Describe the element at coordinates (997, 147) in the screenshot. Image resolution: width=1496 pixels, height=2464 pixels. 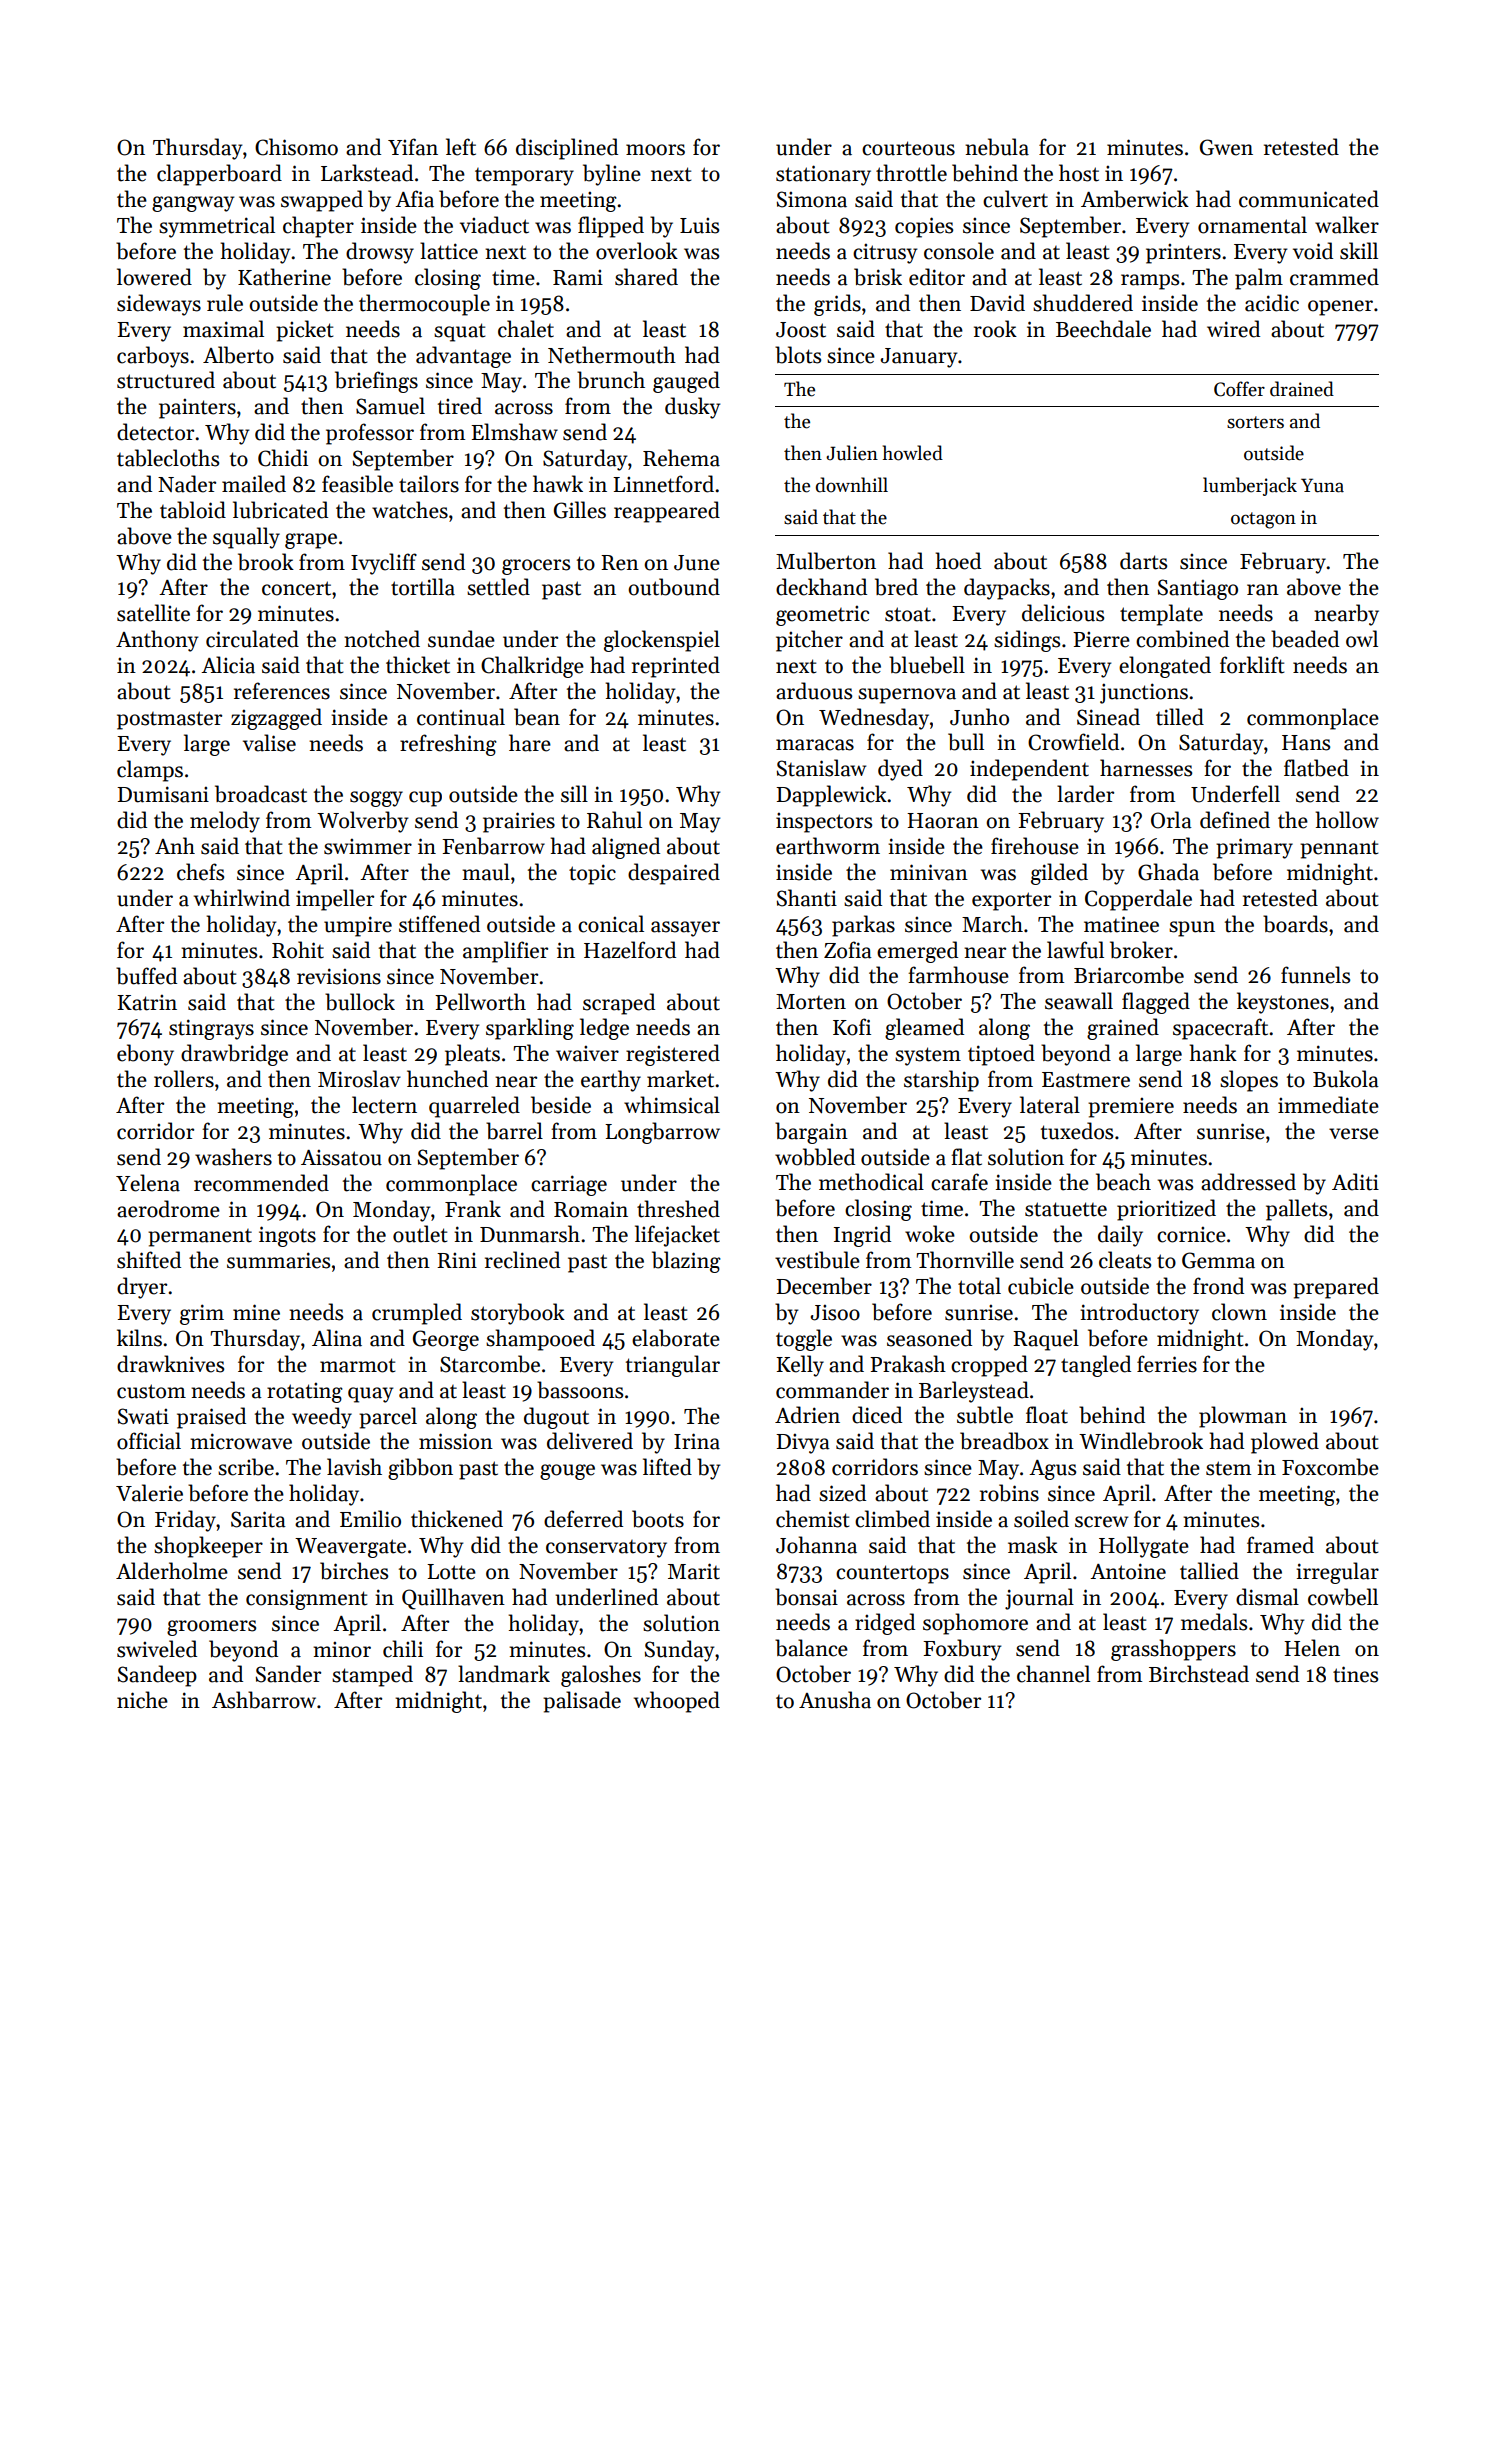
I see `nebula` at that location.
